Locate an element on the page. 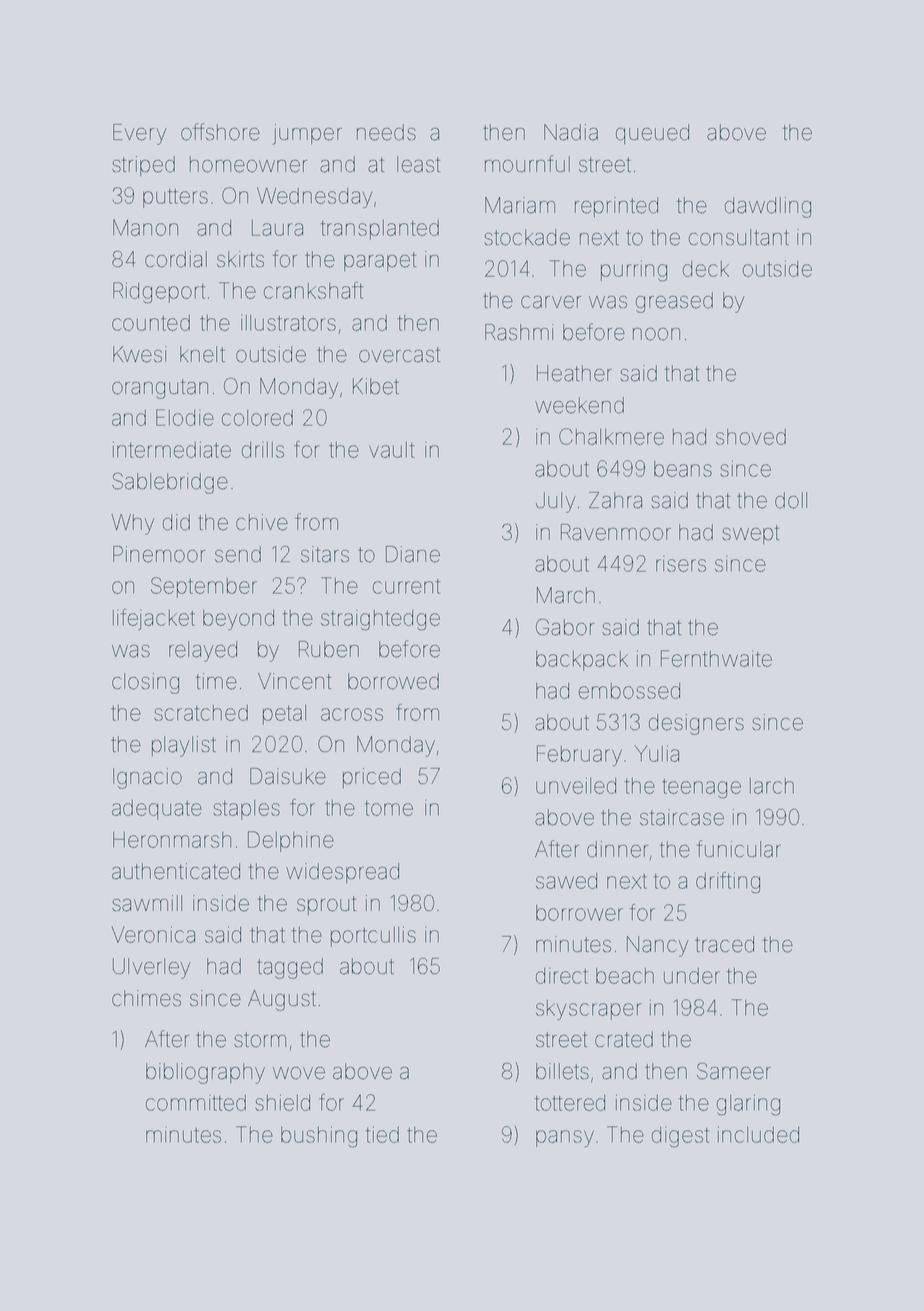  overcast is located at coordinates (399, 355).
